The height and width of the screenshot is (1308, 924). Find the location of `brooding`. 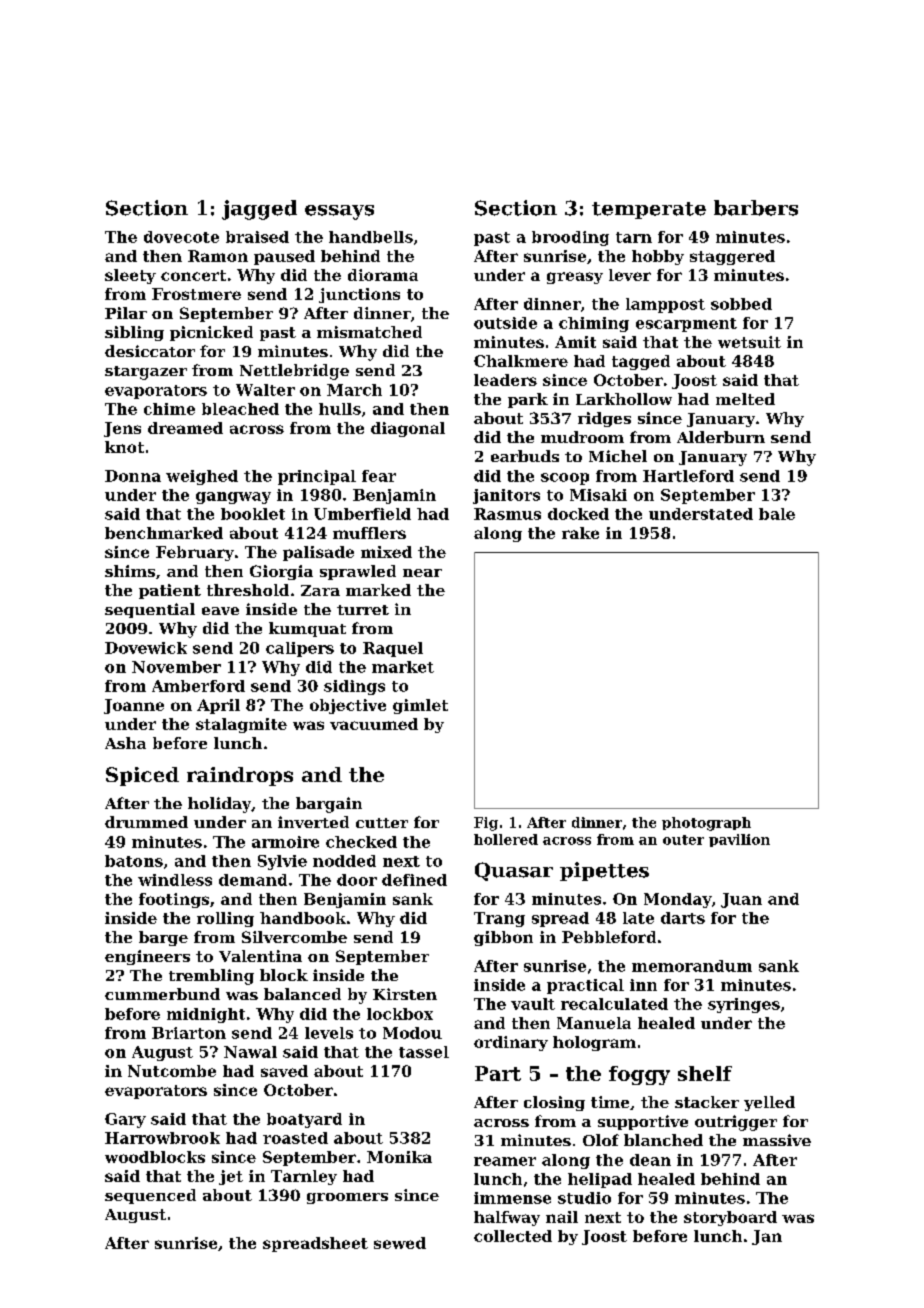

brooding is located at coordinates (570, 238).
